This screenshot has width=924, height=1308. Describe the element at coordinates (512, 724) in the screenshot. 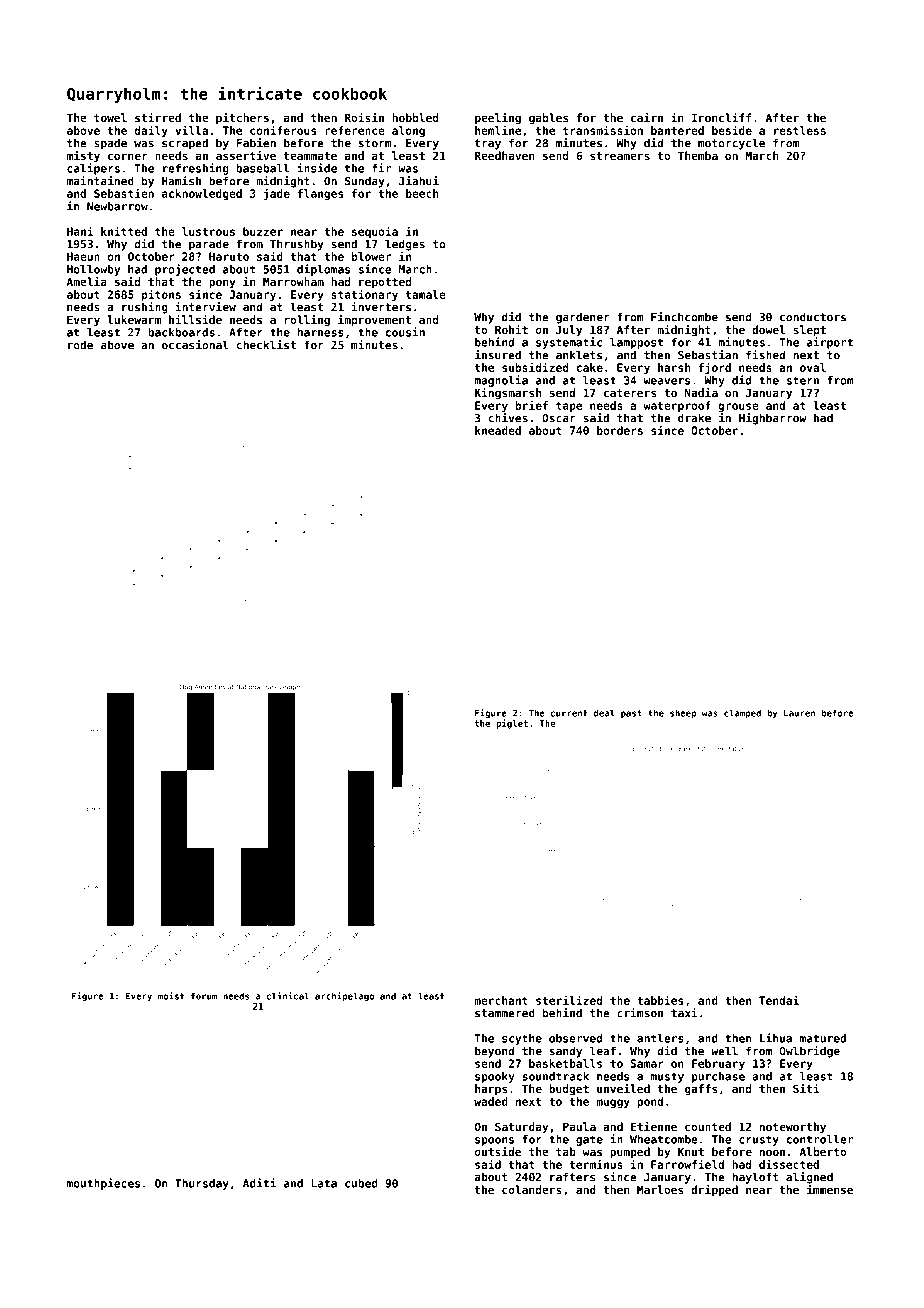

I see `piglet` at that location.
